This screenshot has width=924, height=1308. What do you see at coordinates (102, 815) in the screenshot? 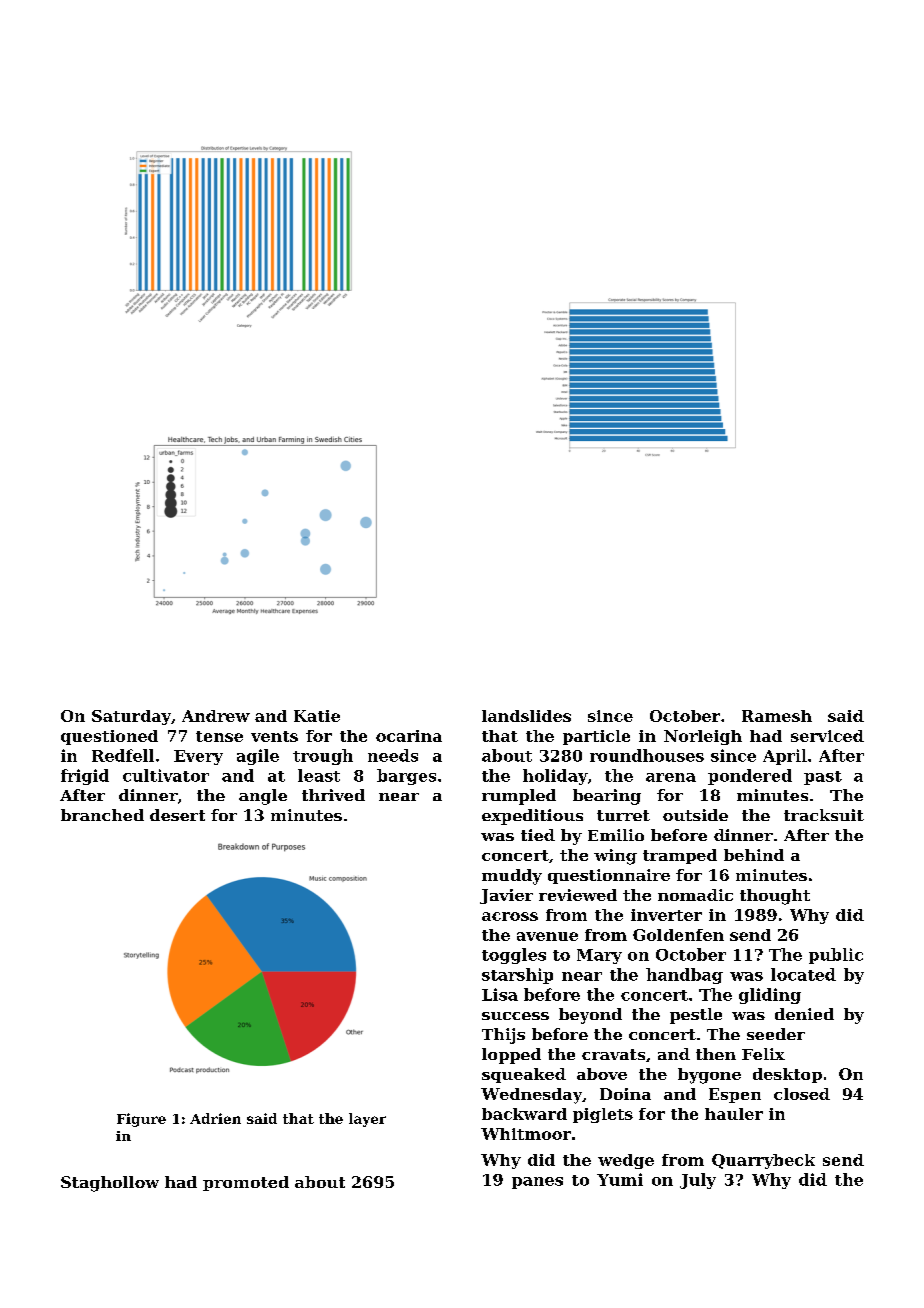
I see `branched` at bounding box center [102, 815].
